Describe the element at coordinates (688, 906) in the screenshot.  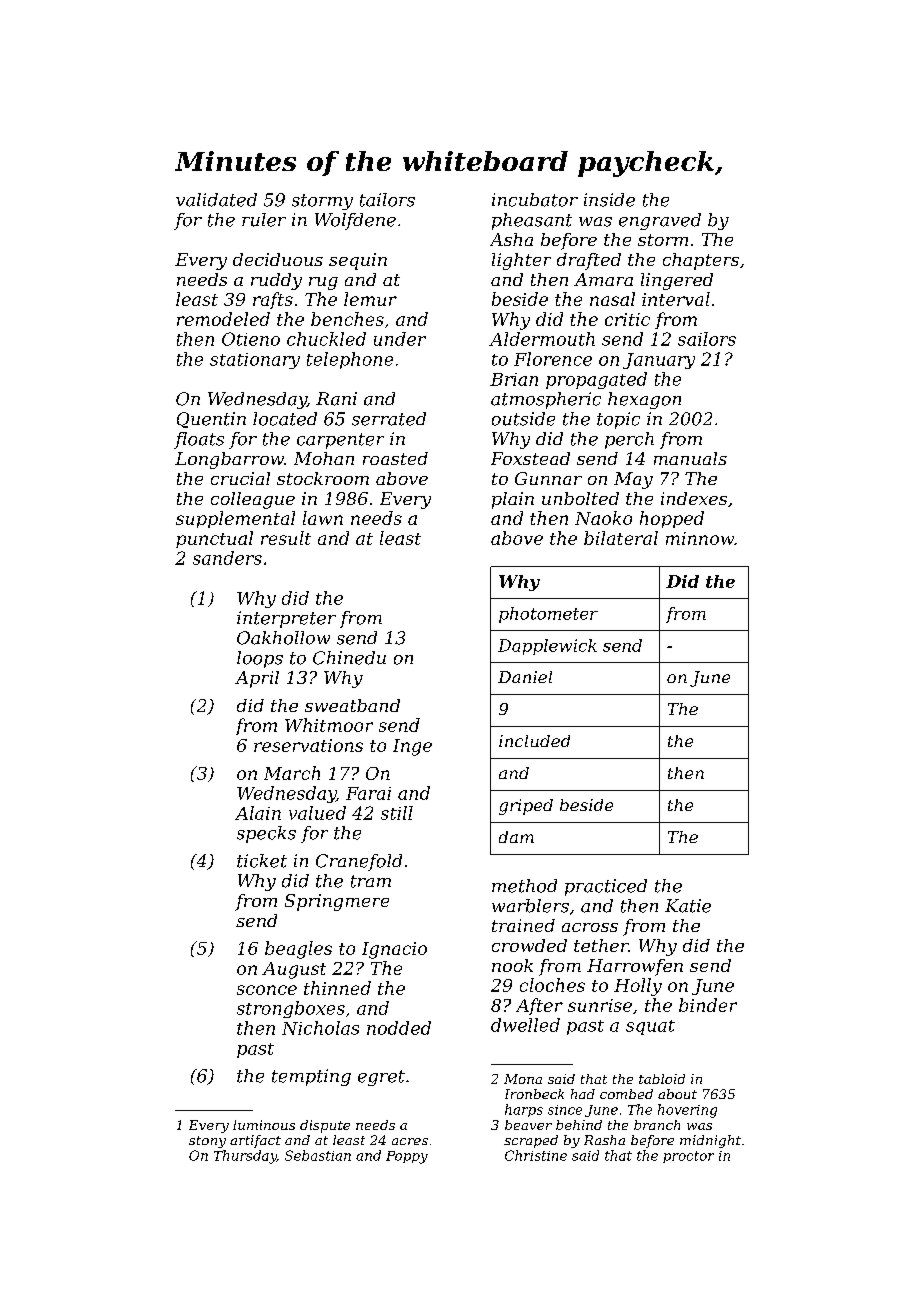
I see `Katie` at that location.
